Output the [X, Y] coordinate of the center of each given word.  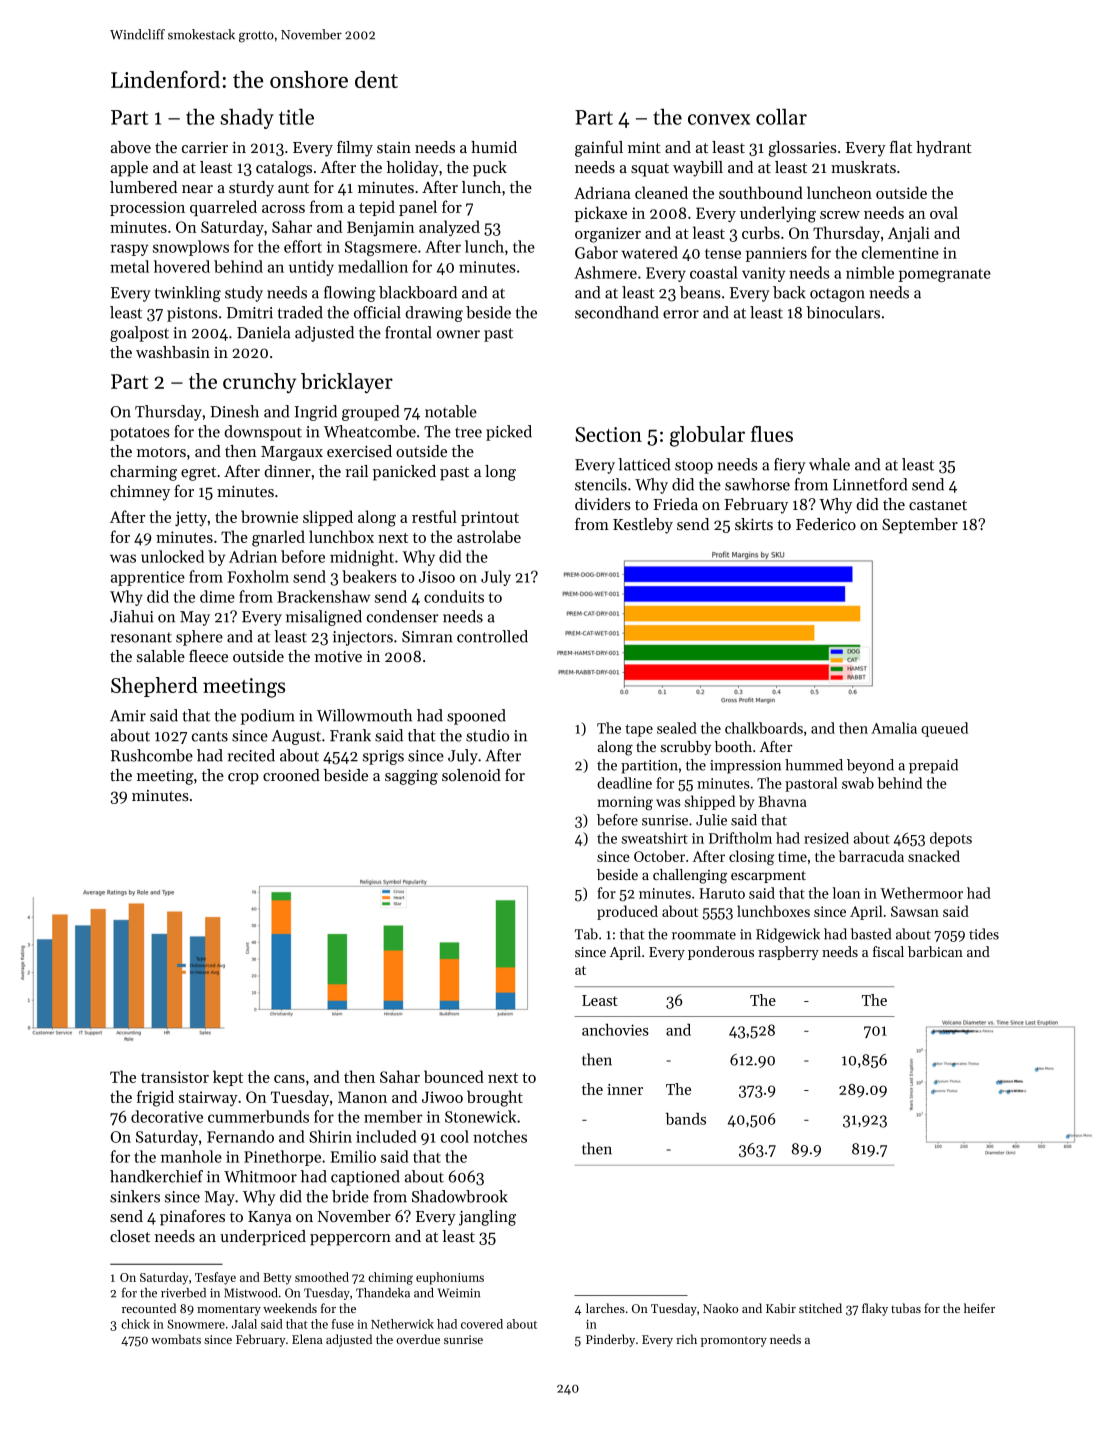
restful [434, 516]
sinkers [135, 1196]
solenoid [471, 775]
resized [826, 838]
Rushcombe [152, 755]
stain [394, 147]
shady [247, 119]
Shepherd [154, 687]
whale [829, 464]
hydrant [944, 149]
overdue [418, 1339]
